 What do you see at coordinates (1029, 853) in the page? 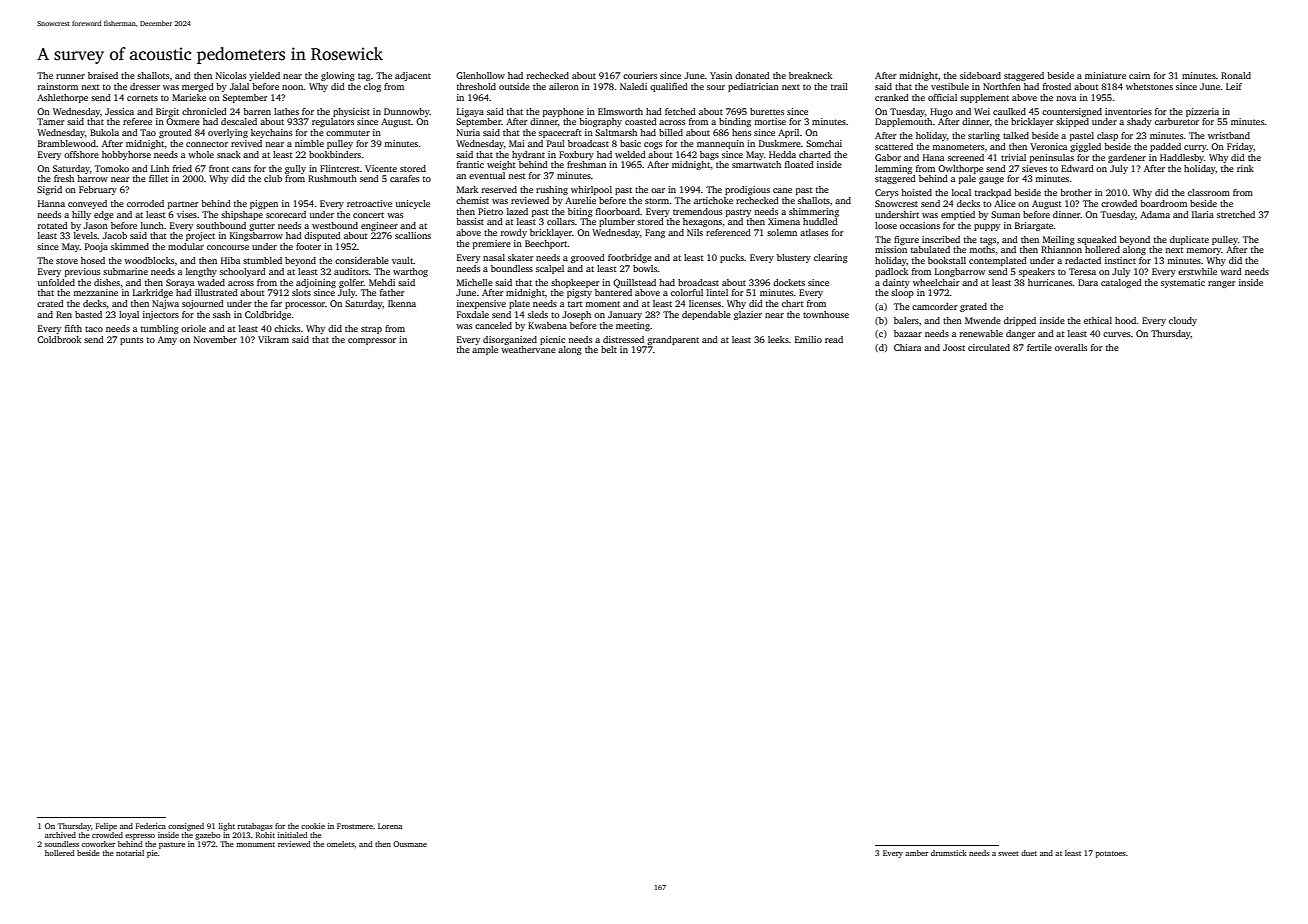
I see `duet` at bounding box center [1029, 853].
